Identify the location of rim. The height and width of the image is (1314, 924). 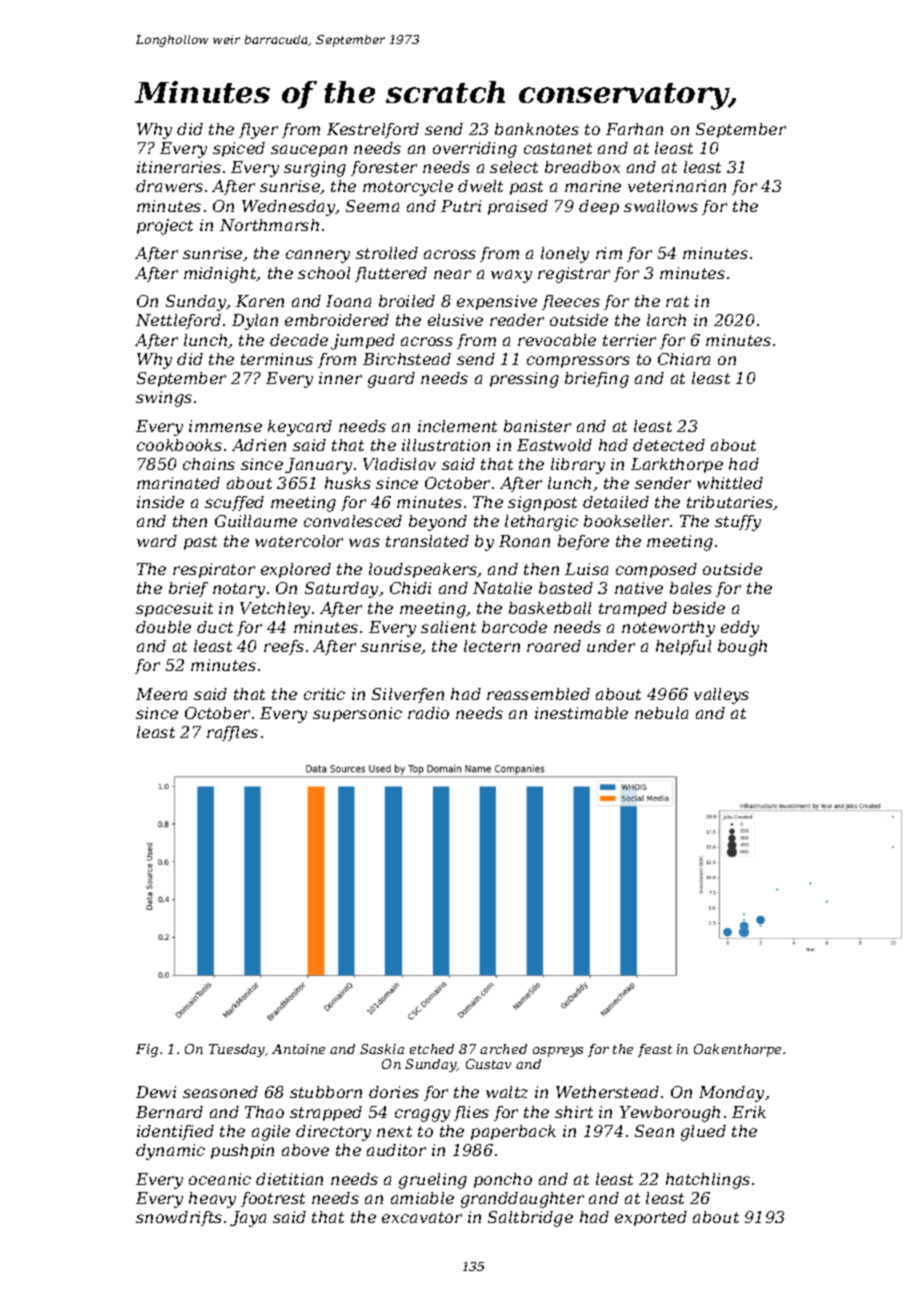
(609, 253).
